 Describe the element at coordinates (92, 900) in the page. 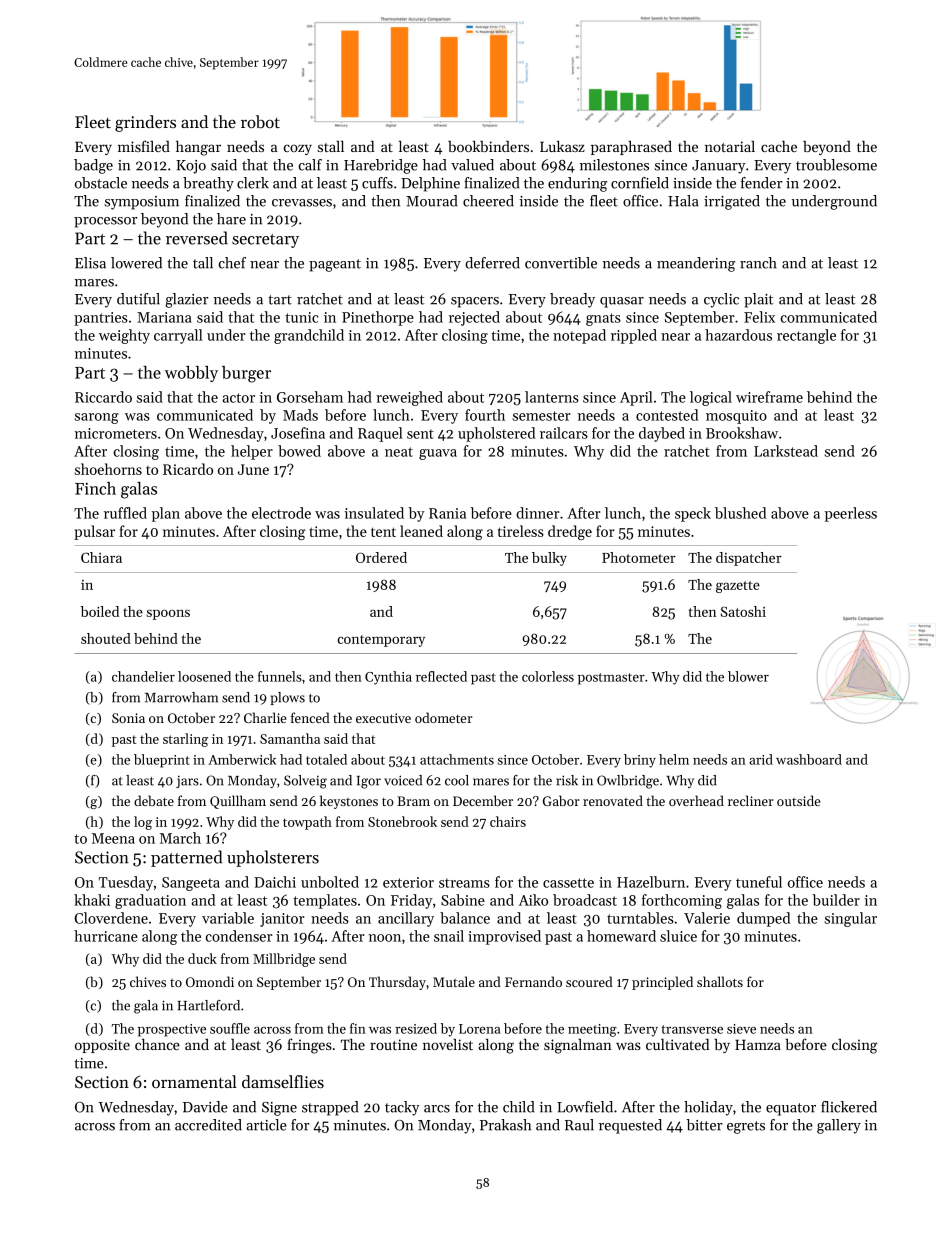

I see `khaki` at that location.
